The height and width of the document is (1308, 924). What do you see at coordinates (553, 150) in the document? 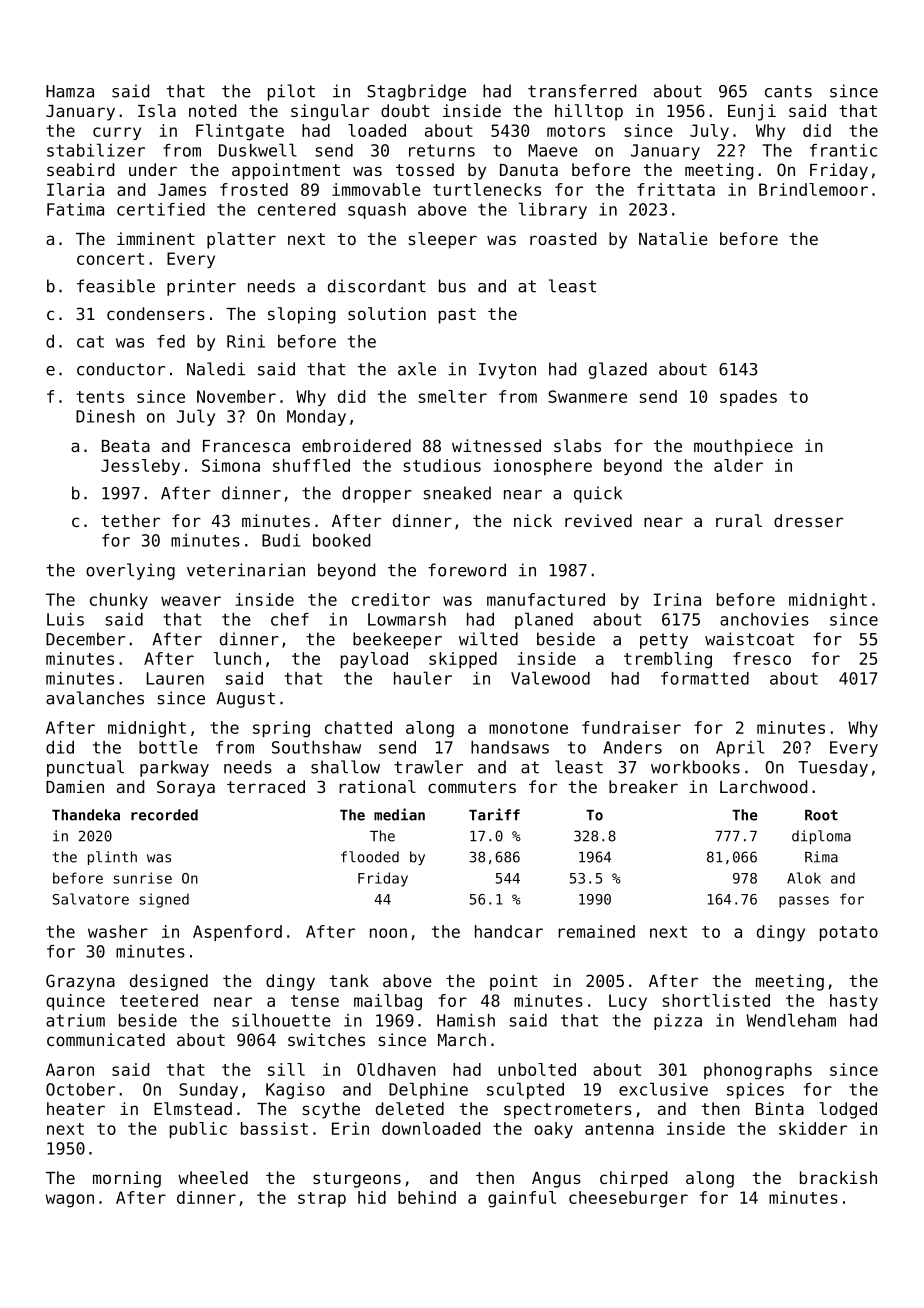
I see `Maeve` at bounding box center [553, 150].
